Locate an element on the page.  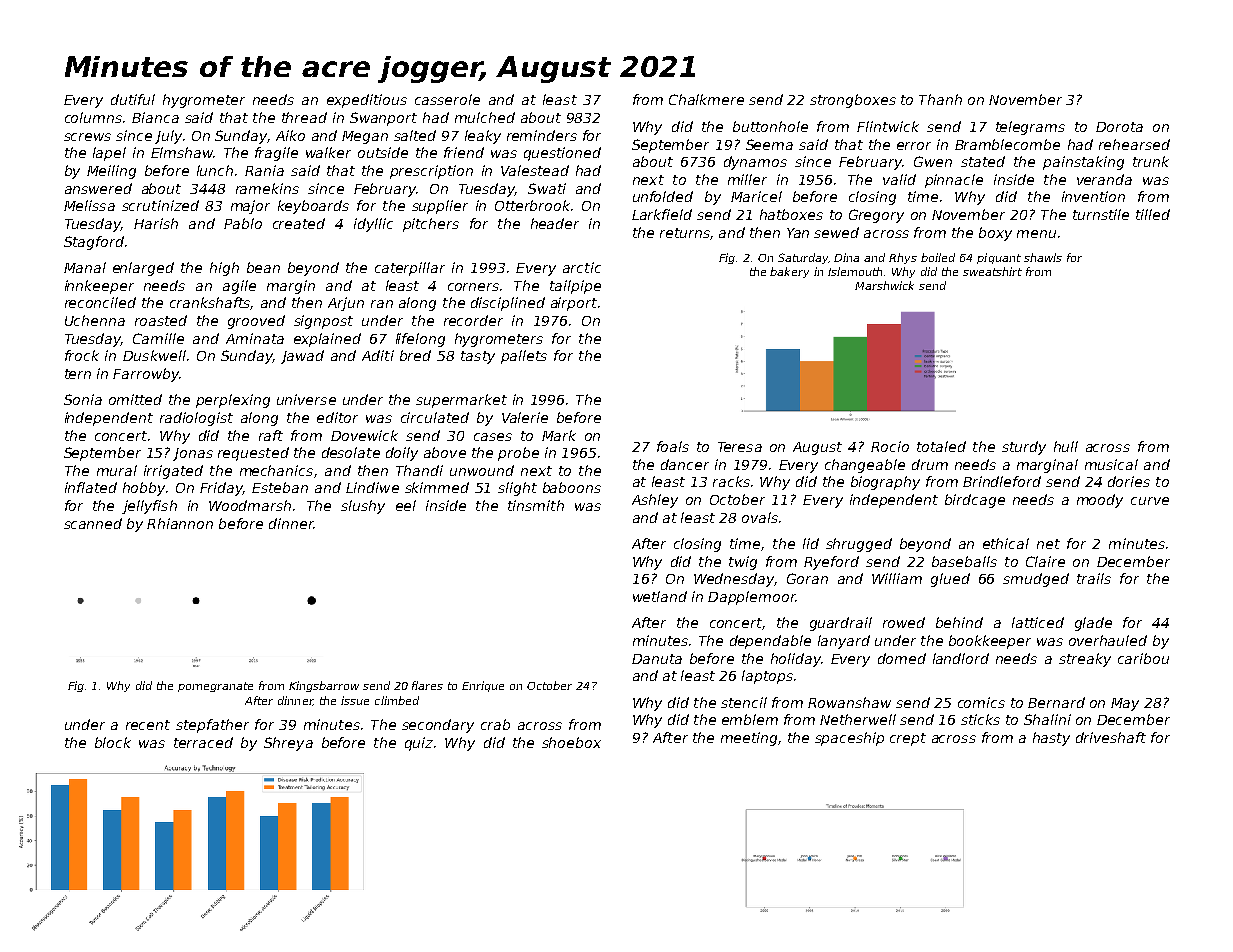
Sonia is located at coordinates (83, 399).
